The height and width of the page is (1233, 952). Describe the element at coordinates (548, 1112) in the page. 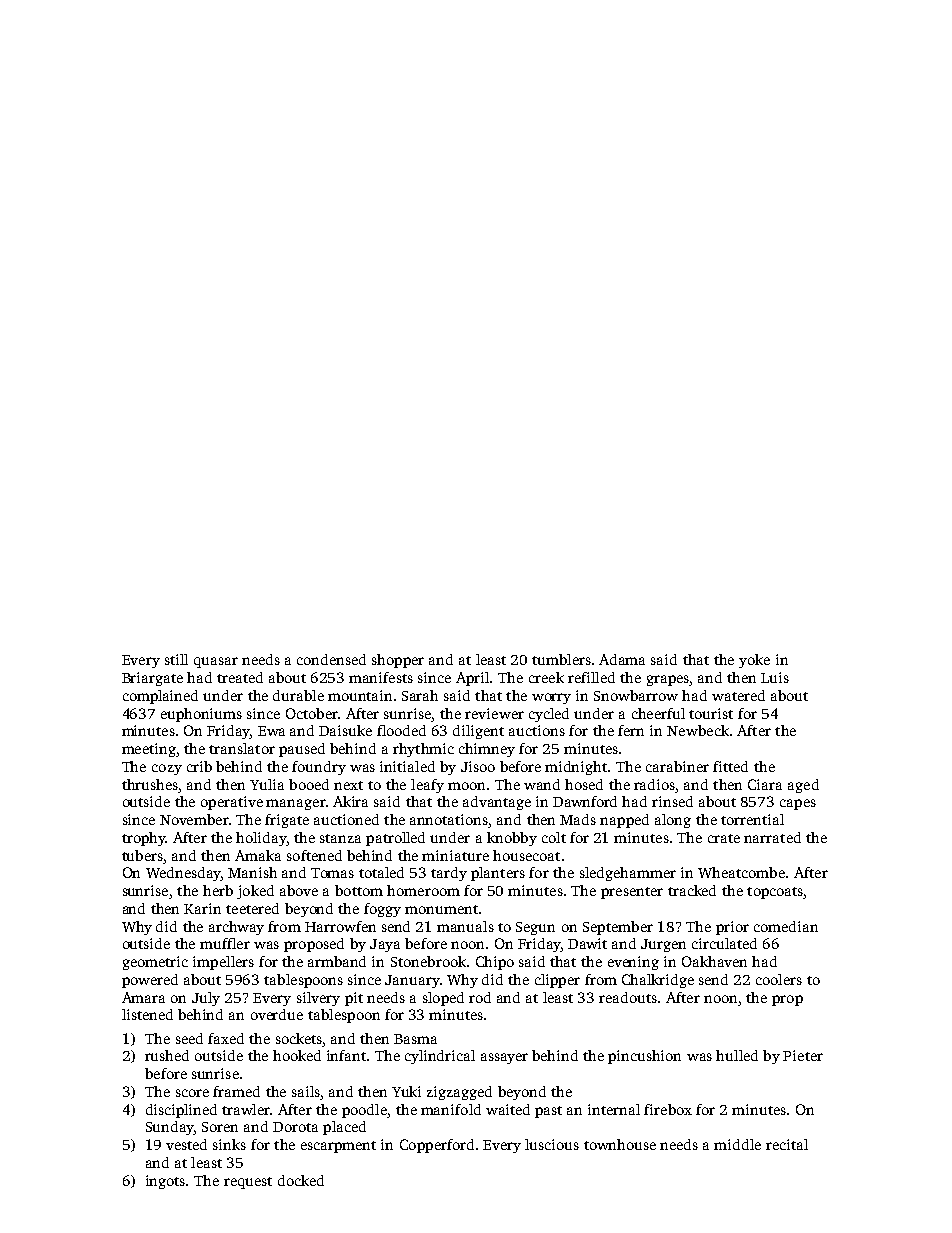

I see `past` at that location.
